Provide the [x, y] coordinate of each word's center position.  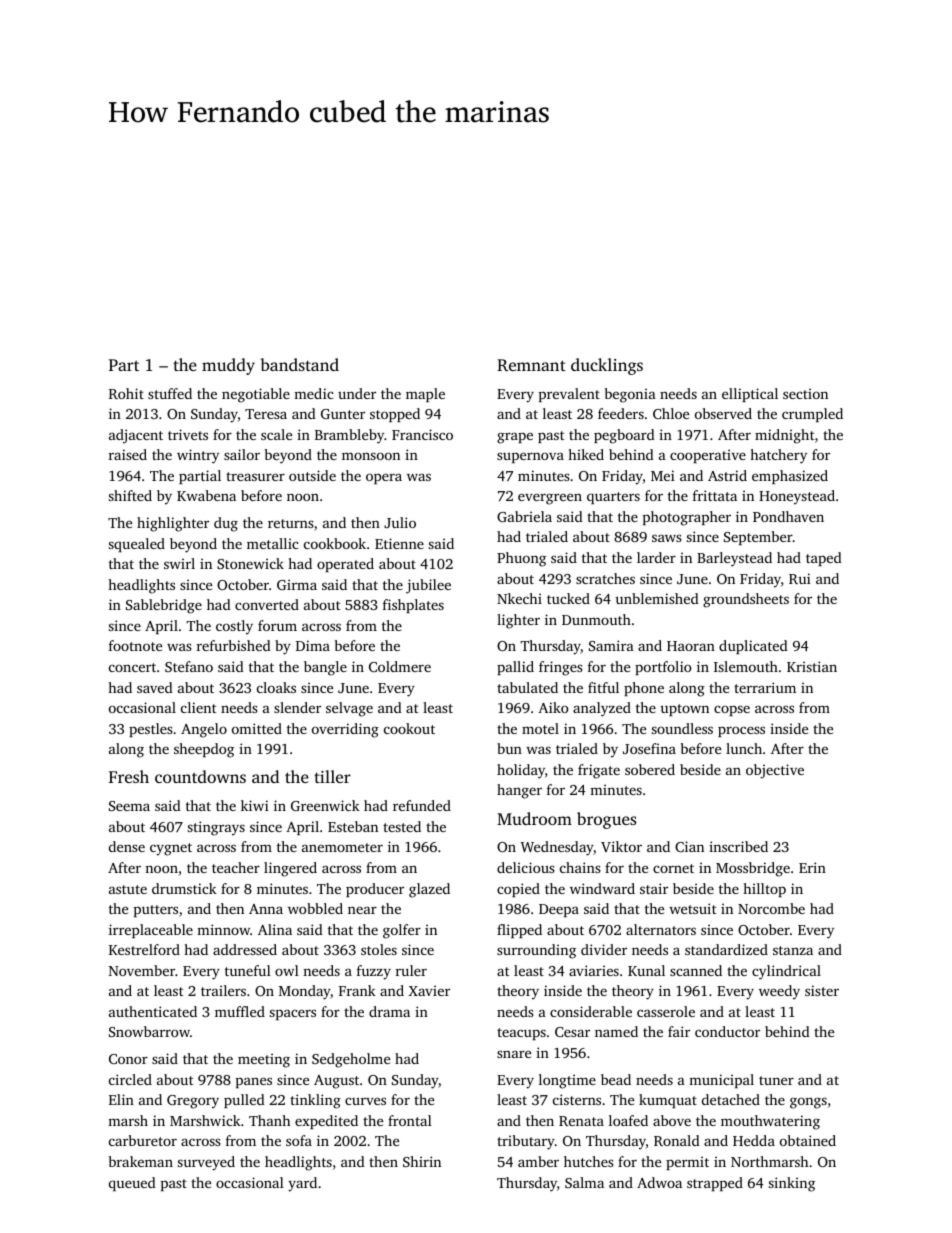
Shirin [422, 1161]
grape [515, 438]
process [741, 731]
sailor [242, 454]
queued [132, 1184]
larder [656, 557]
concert [132, 667]
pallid [515, 668]
